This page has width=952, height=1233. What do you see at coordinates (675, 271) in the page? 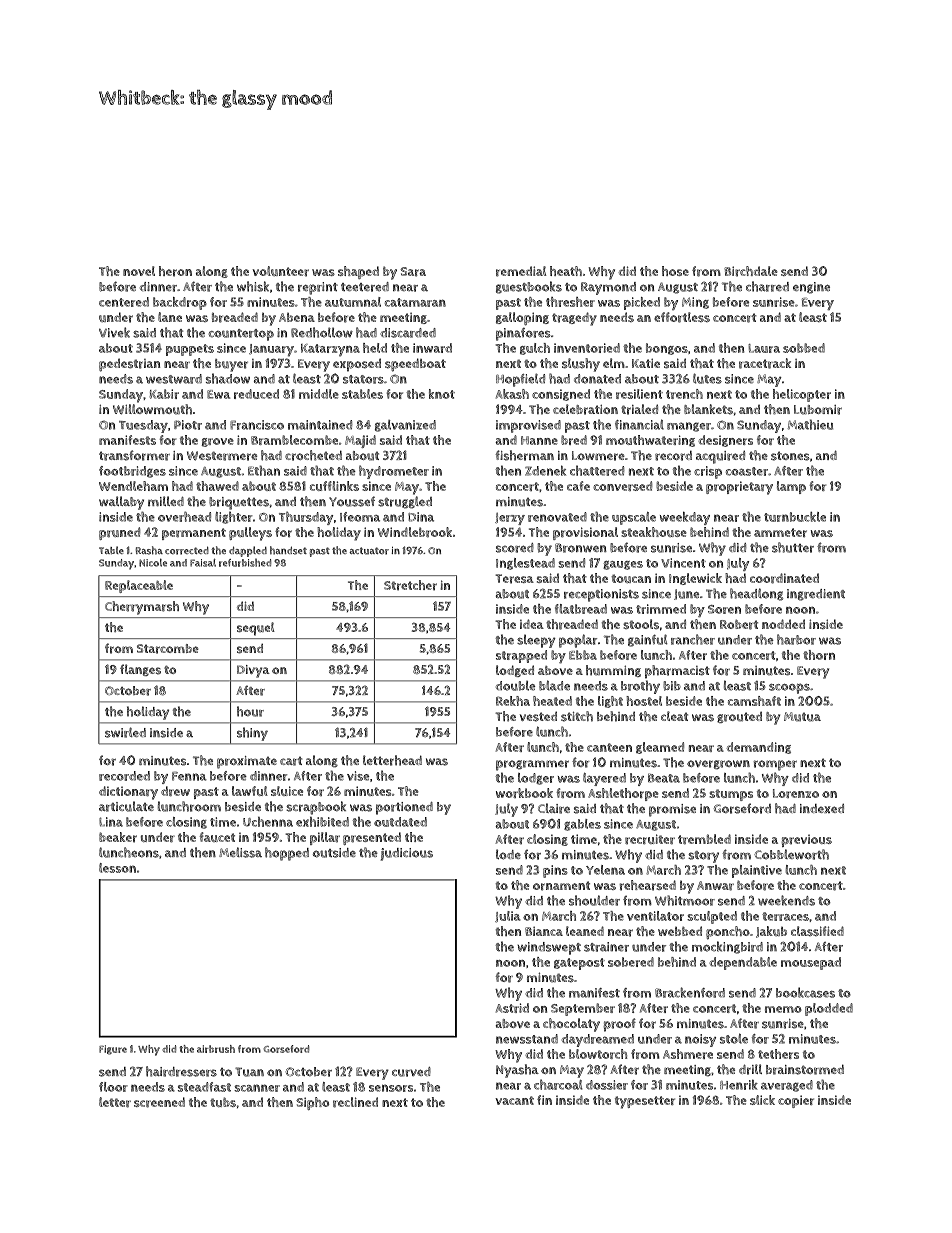
I see `hose` at bounding box center [675, 271].
